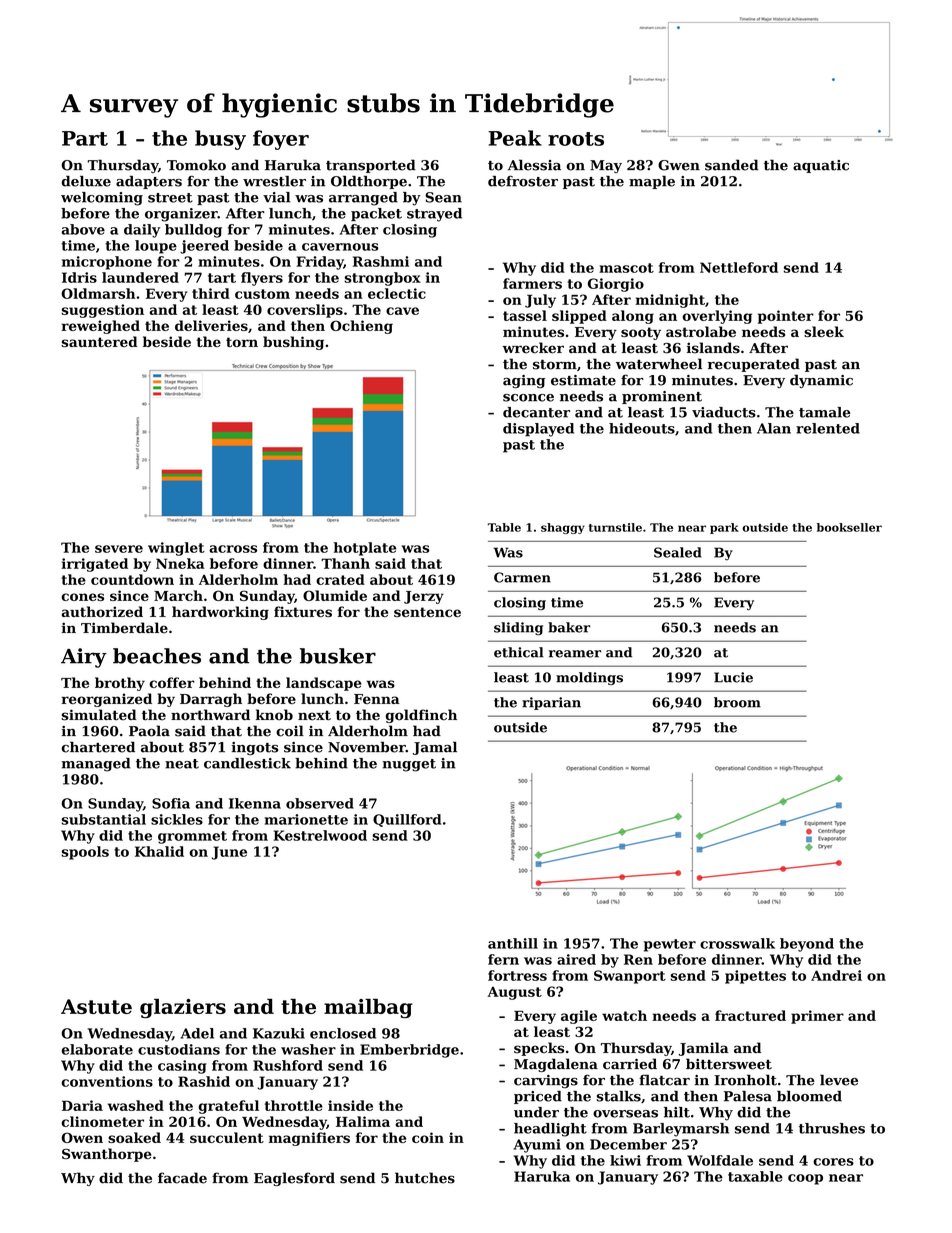 The width and height of the page is (952, 1233). What do you see at coordinates (737, 702) in the page?
I see `broom` at bounding box center [737, 702].
